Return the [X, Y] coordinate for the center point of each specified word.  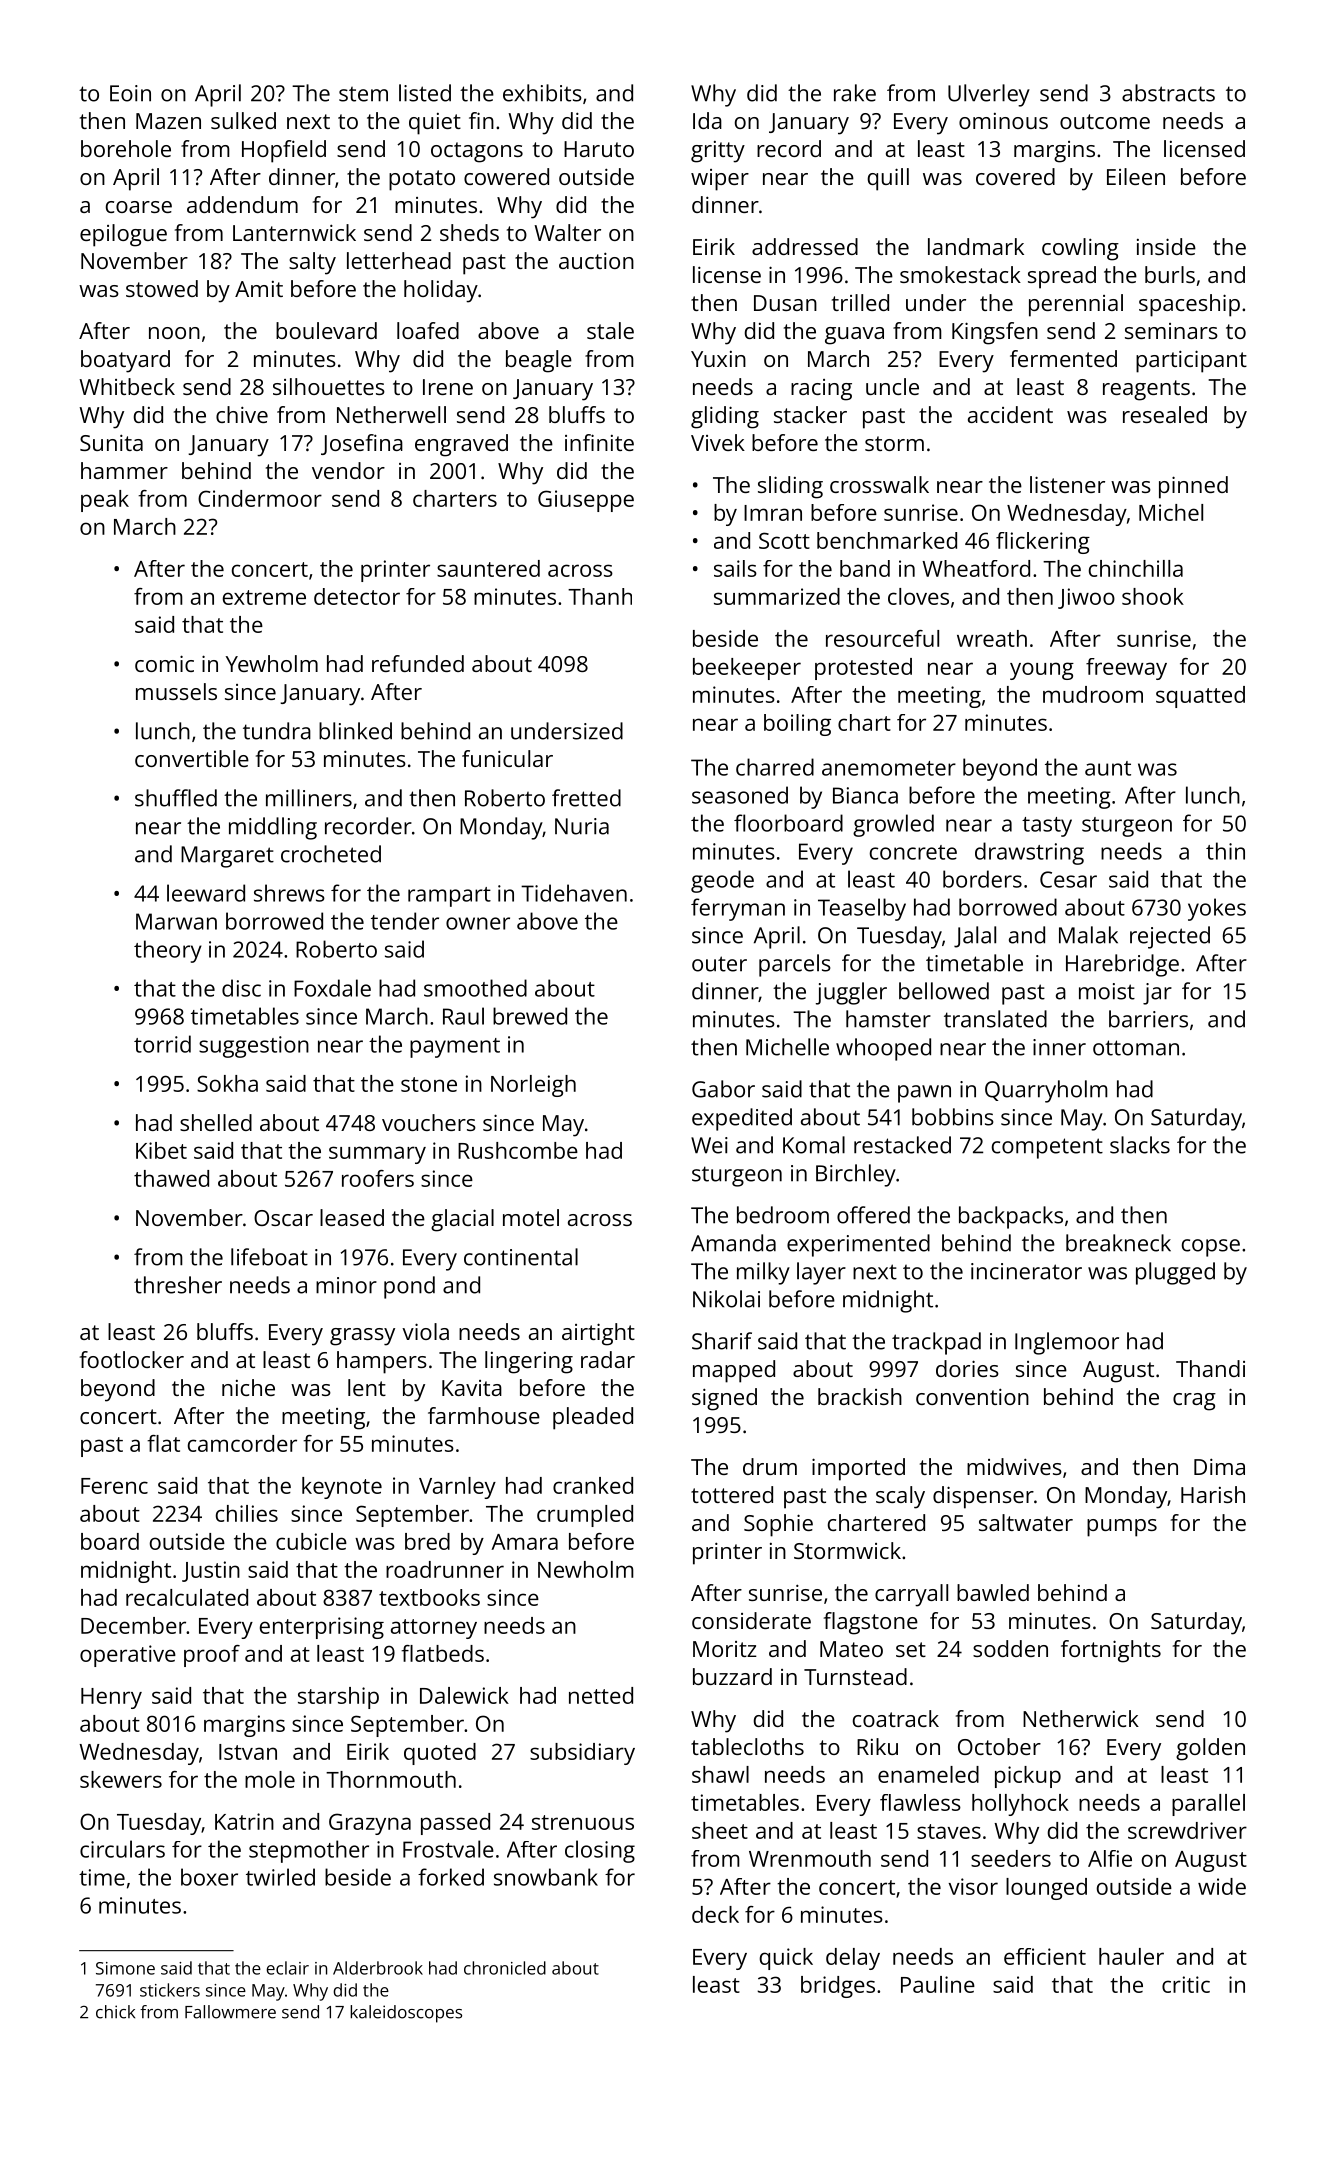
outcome [1105, 121]
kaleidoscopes [406, 2014]
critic [1186, 1984]
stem [363, 94]
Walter [567, 232]
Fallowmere [230, 2012]
